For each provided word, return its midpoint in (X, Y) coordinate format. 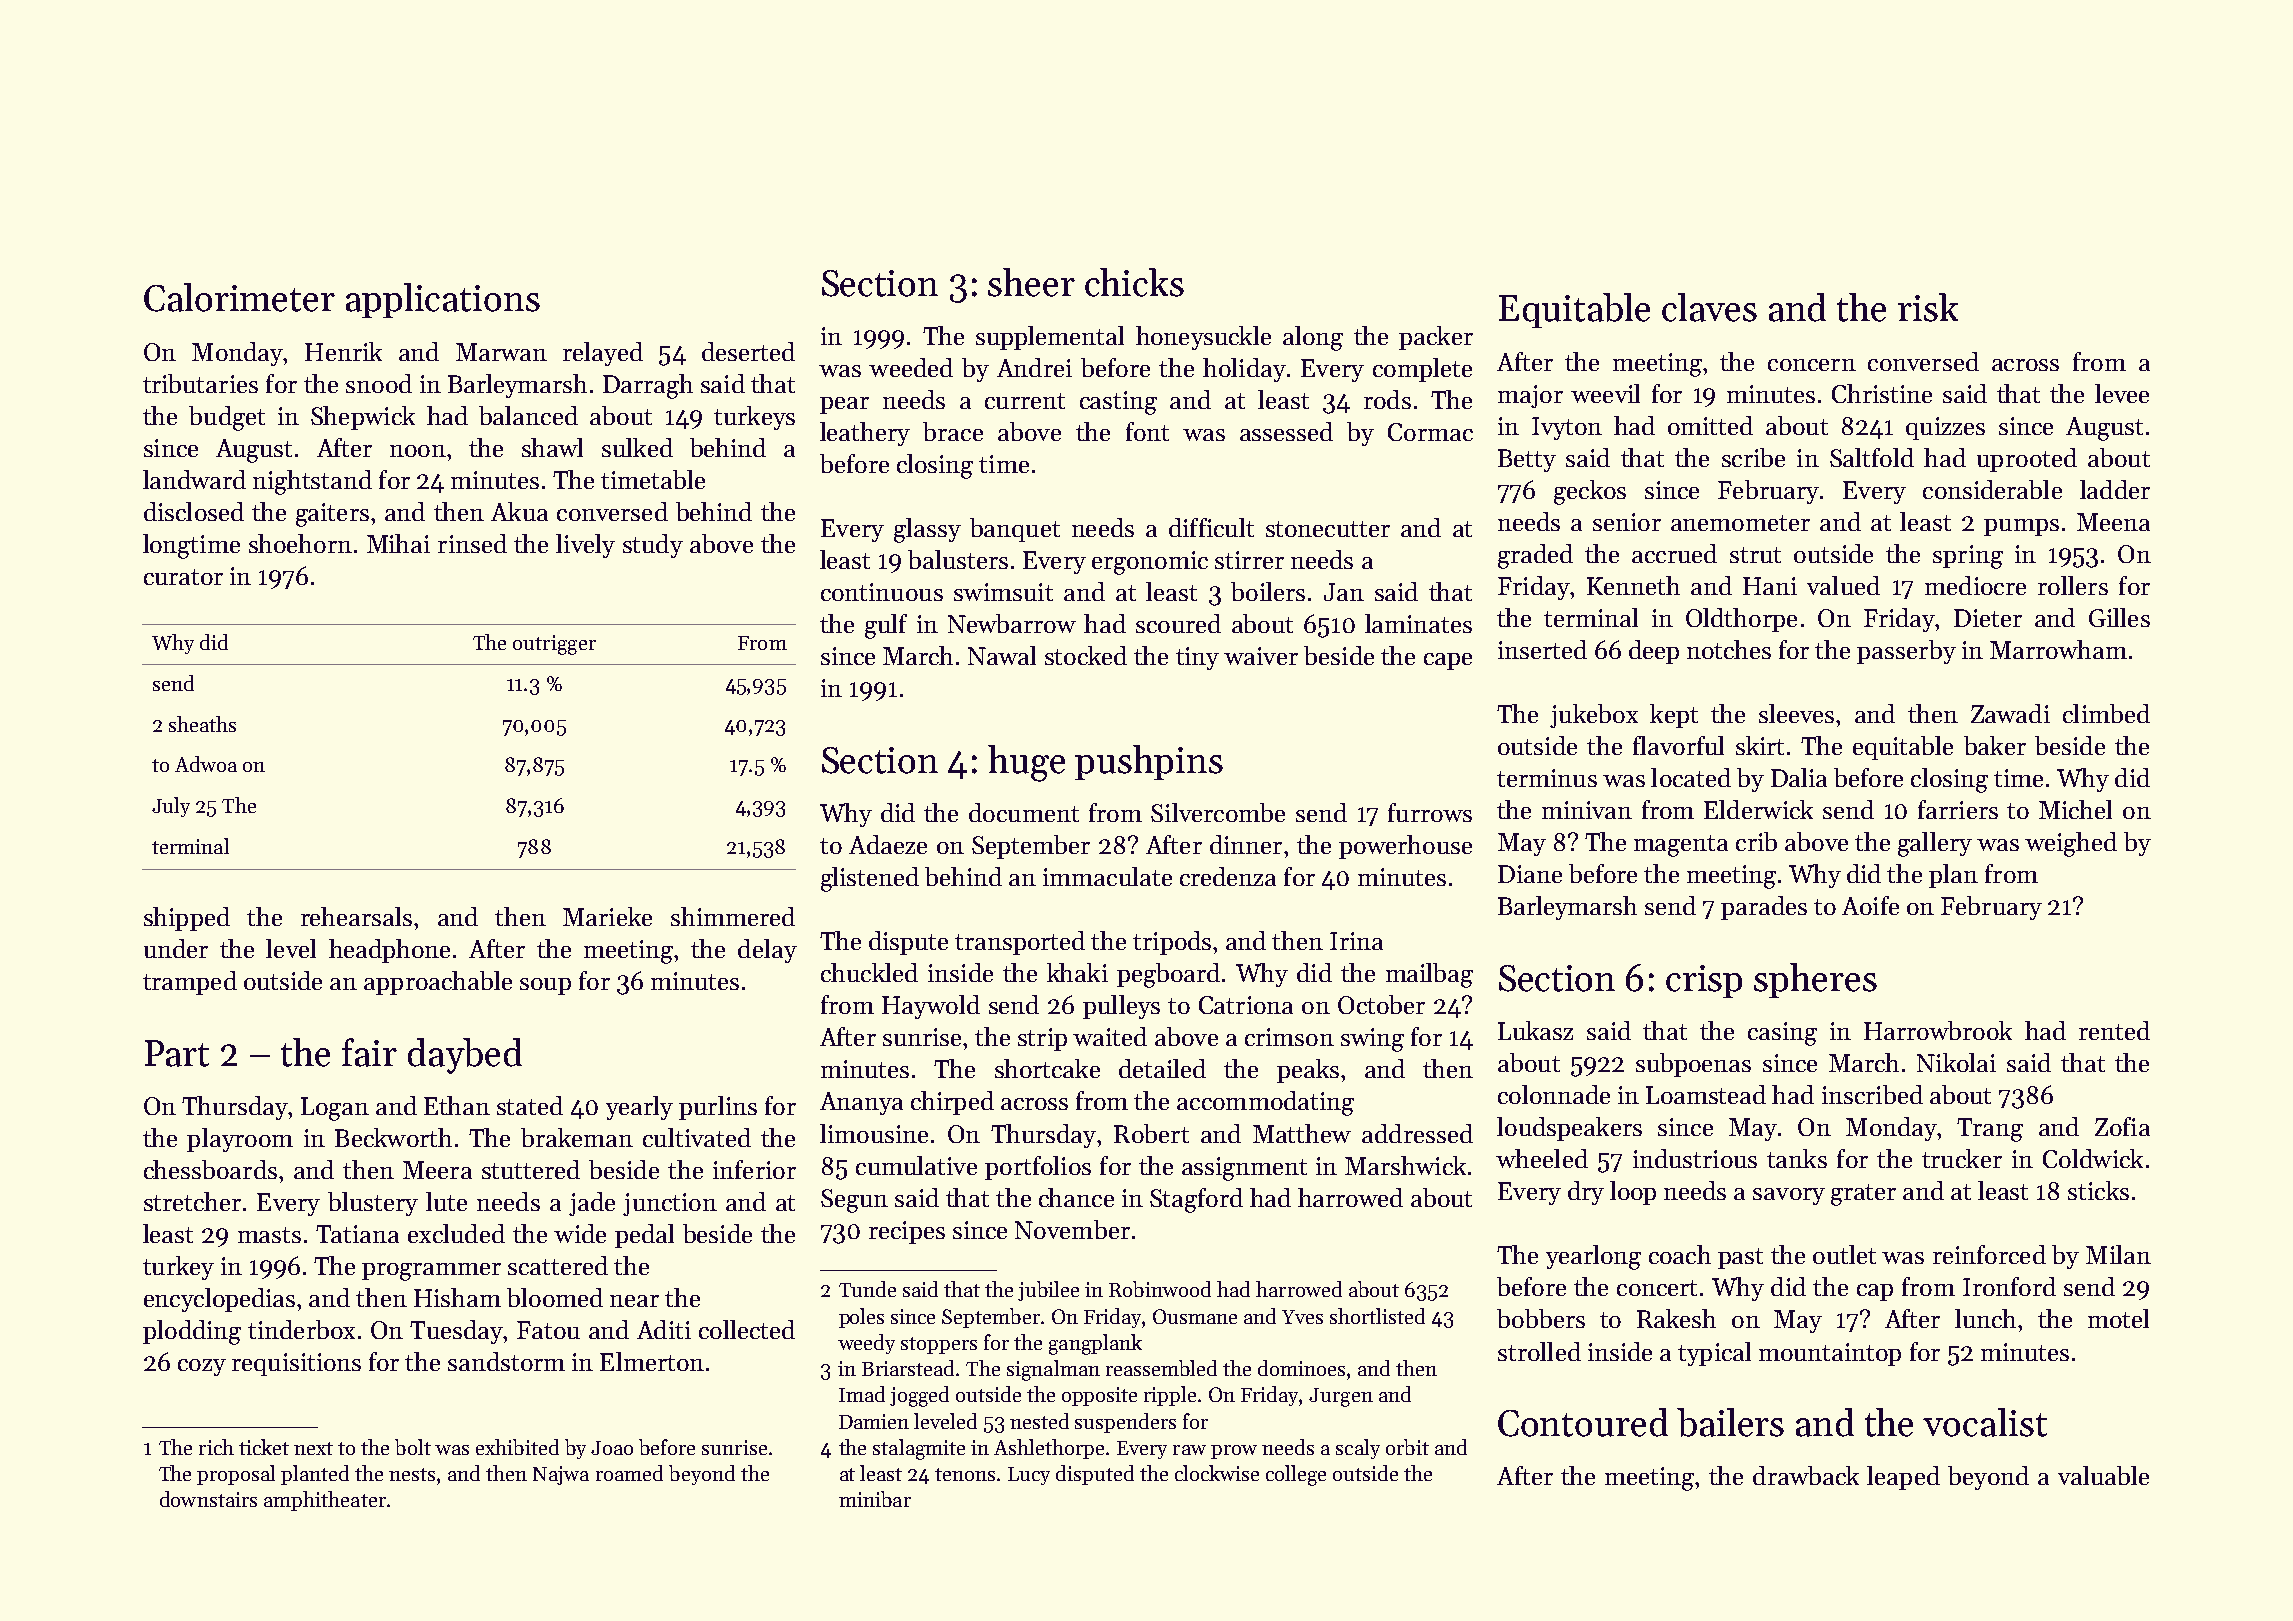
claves (1709, 307)
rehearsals (356, 916)
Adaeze (888, 844)
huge (1026, 763)
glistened (870, 879)
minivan (1587, 810)
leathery (865, 434)
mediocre (1975, 585)
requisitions (296, 1364)
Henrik (343, 351)
